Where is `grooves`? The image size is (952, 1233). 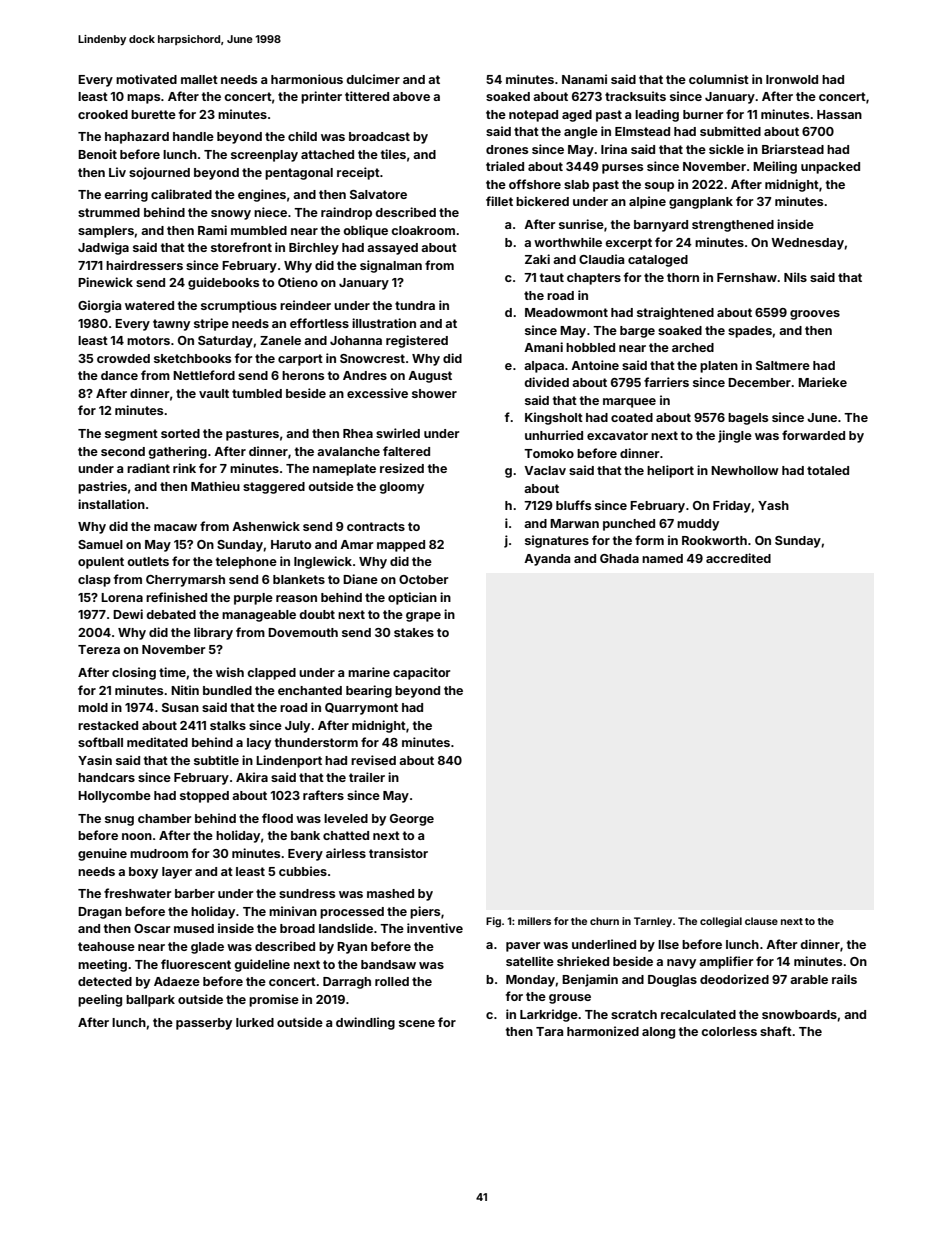
grooves is located at coordinates (815, 315).
